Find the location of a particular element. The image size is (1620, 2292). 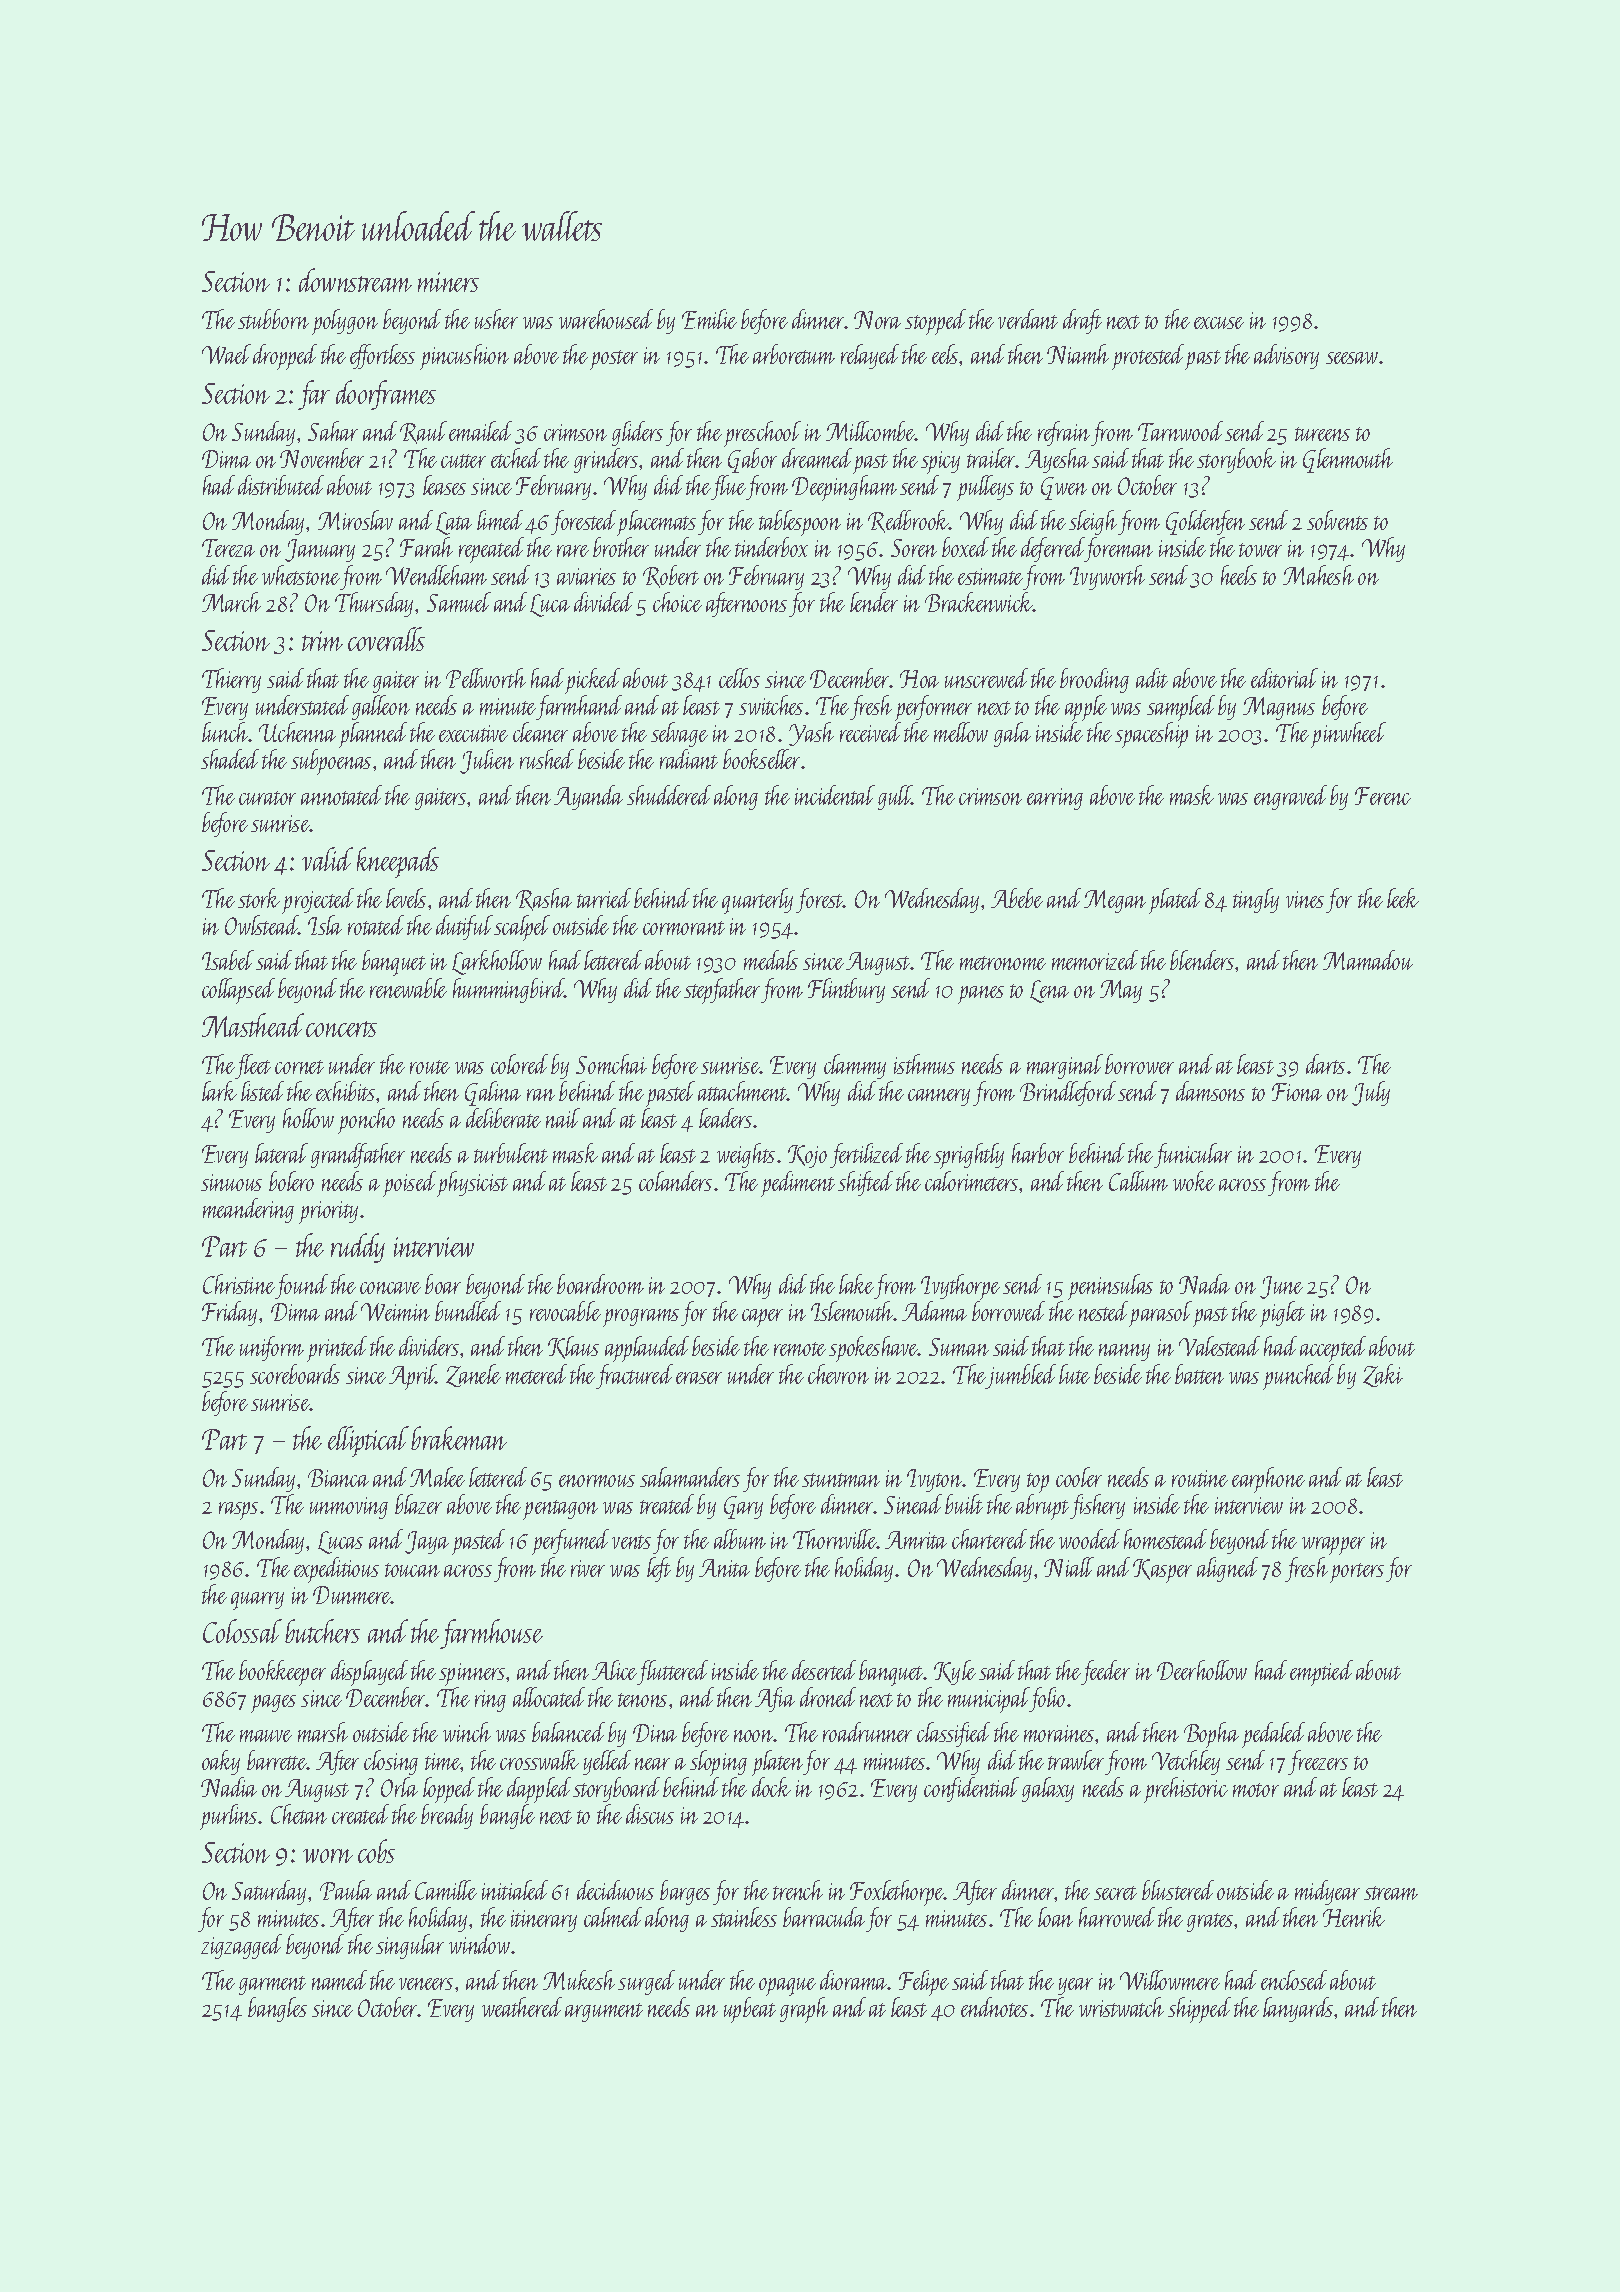

fluttered is located at coordinates (673, 1672).
